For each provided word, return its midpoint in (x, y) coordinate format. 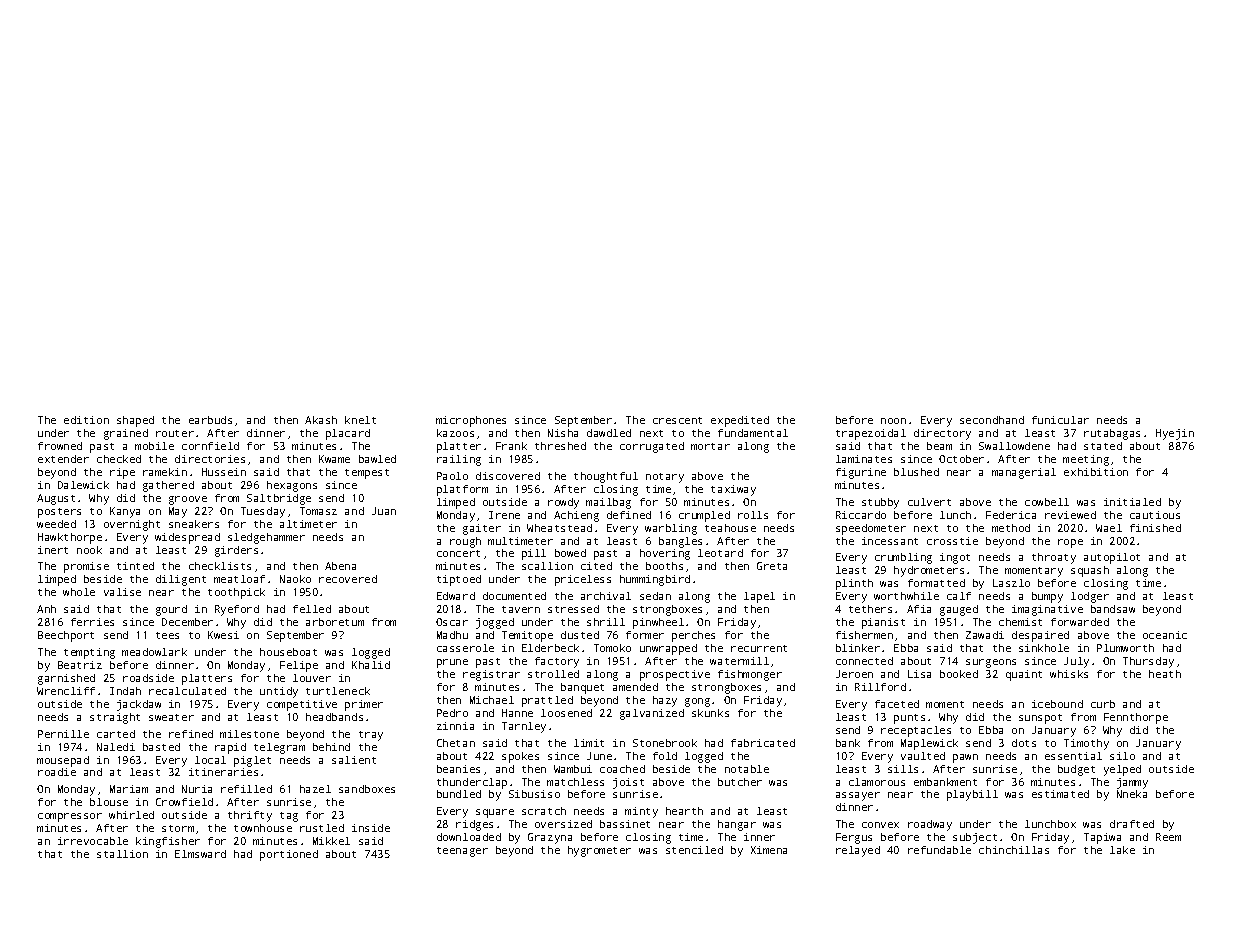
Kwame (334, 459)
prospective (675, 675)
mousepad (63, 761)
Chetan (456, 743)
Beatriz (80, 665)
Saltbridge (279, 499)
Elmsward (200, 854)
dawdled (609, 433)
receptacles (916, 731)
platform (462, 490)
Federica (1011, 515)
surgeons (991, 663)
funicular (1060, 420)
